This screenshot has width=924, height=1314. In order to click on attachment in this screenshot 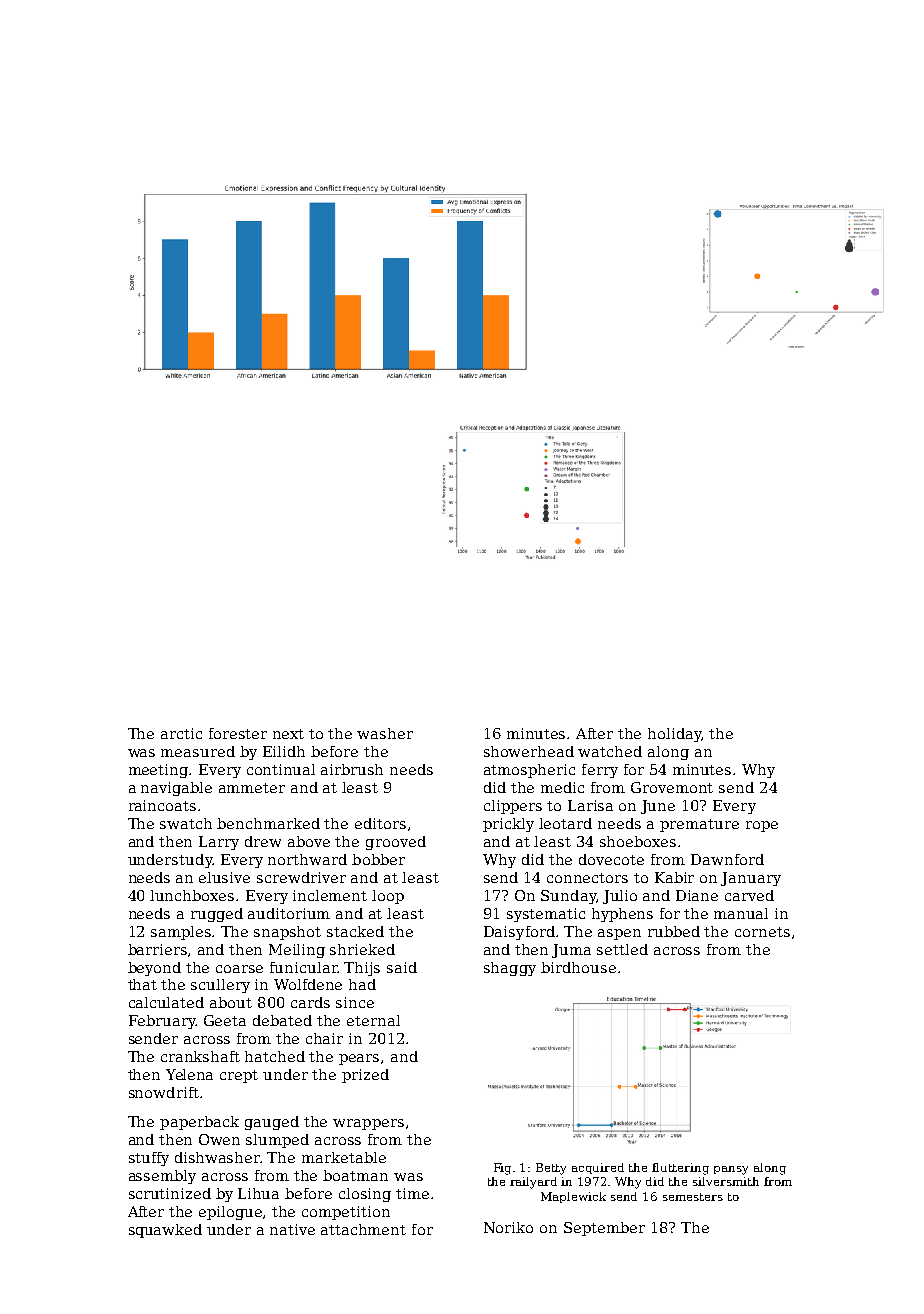, I will do `click(363, 1229)`.
